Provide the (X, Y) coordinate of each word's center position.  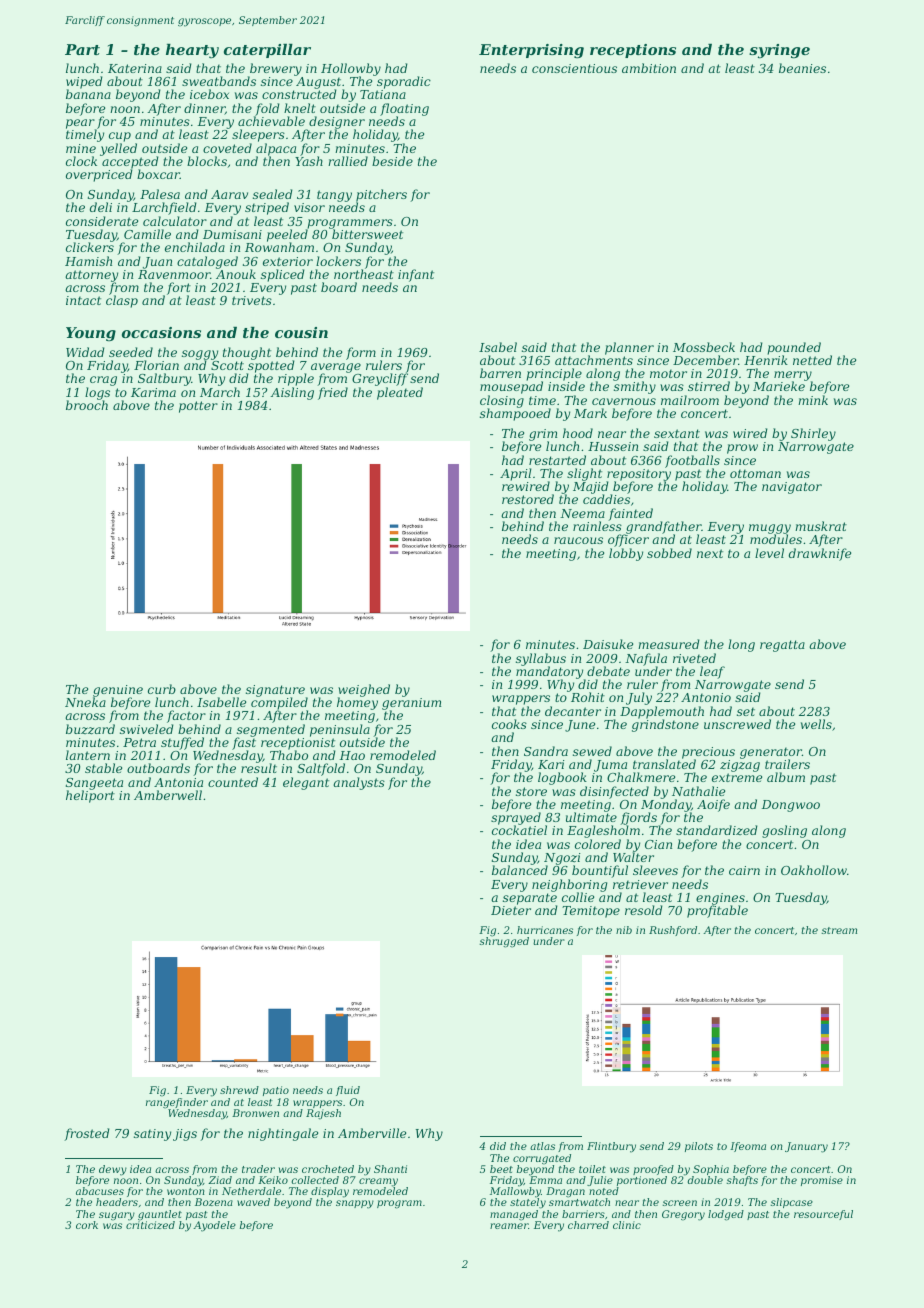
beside (392, 161)
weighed (364, 690)
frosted (87, 1134)
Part (82, 49)
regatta (782, 646)
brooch (87, 405)
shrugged (504, 942)
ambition (649, 68)
